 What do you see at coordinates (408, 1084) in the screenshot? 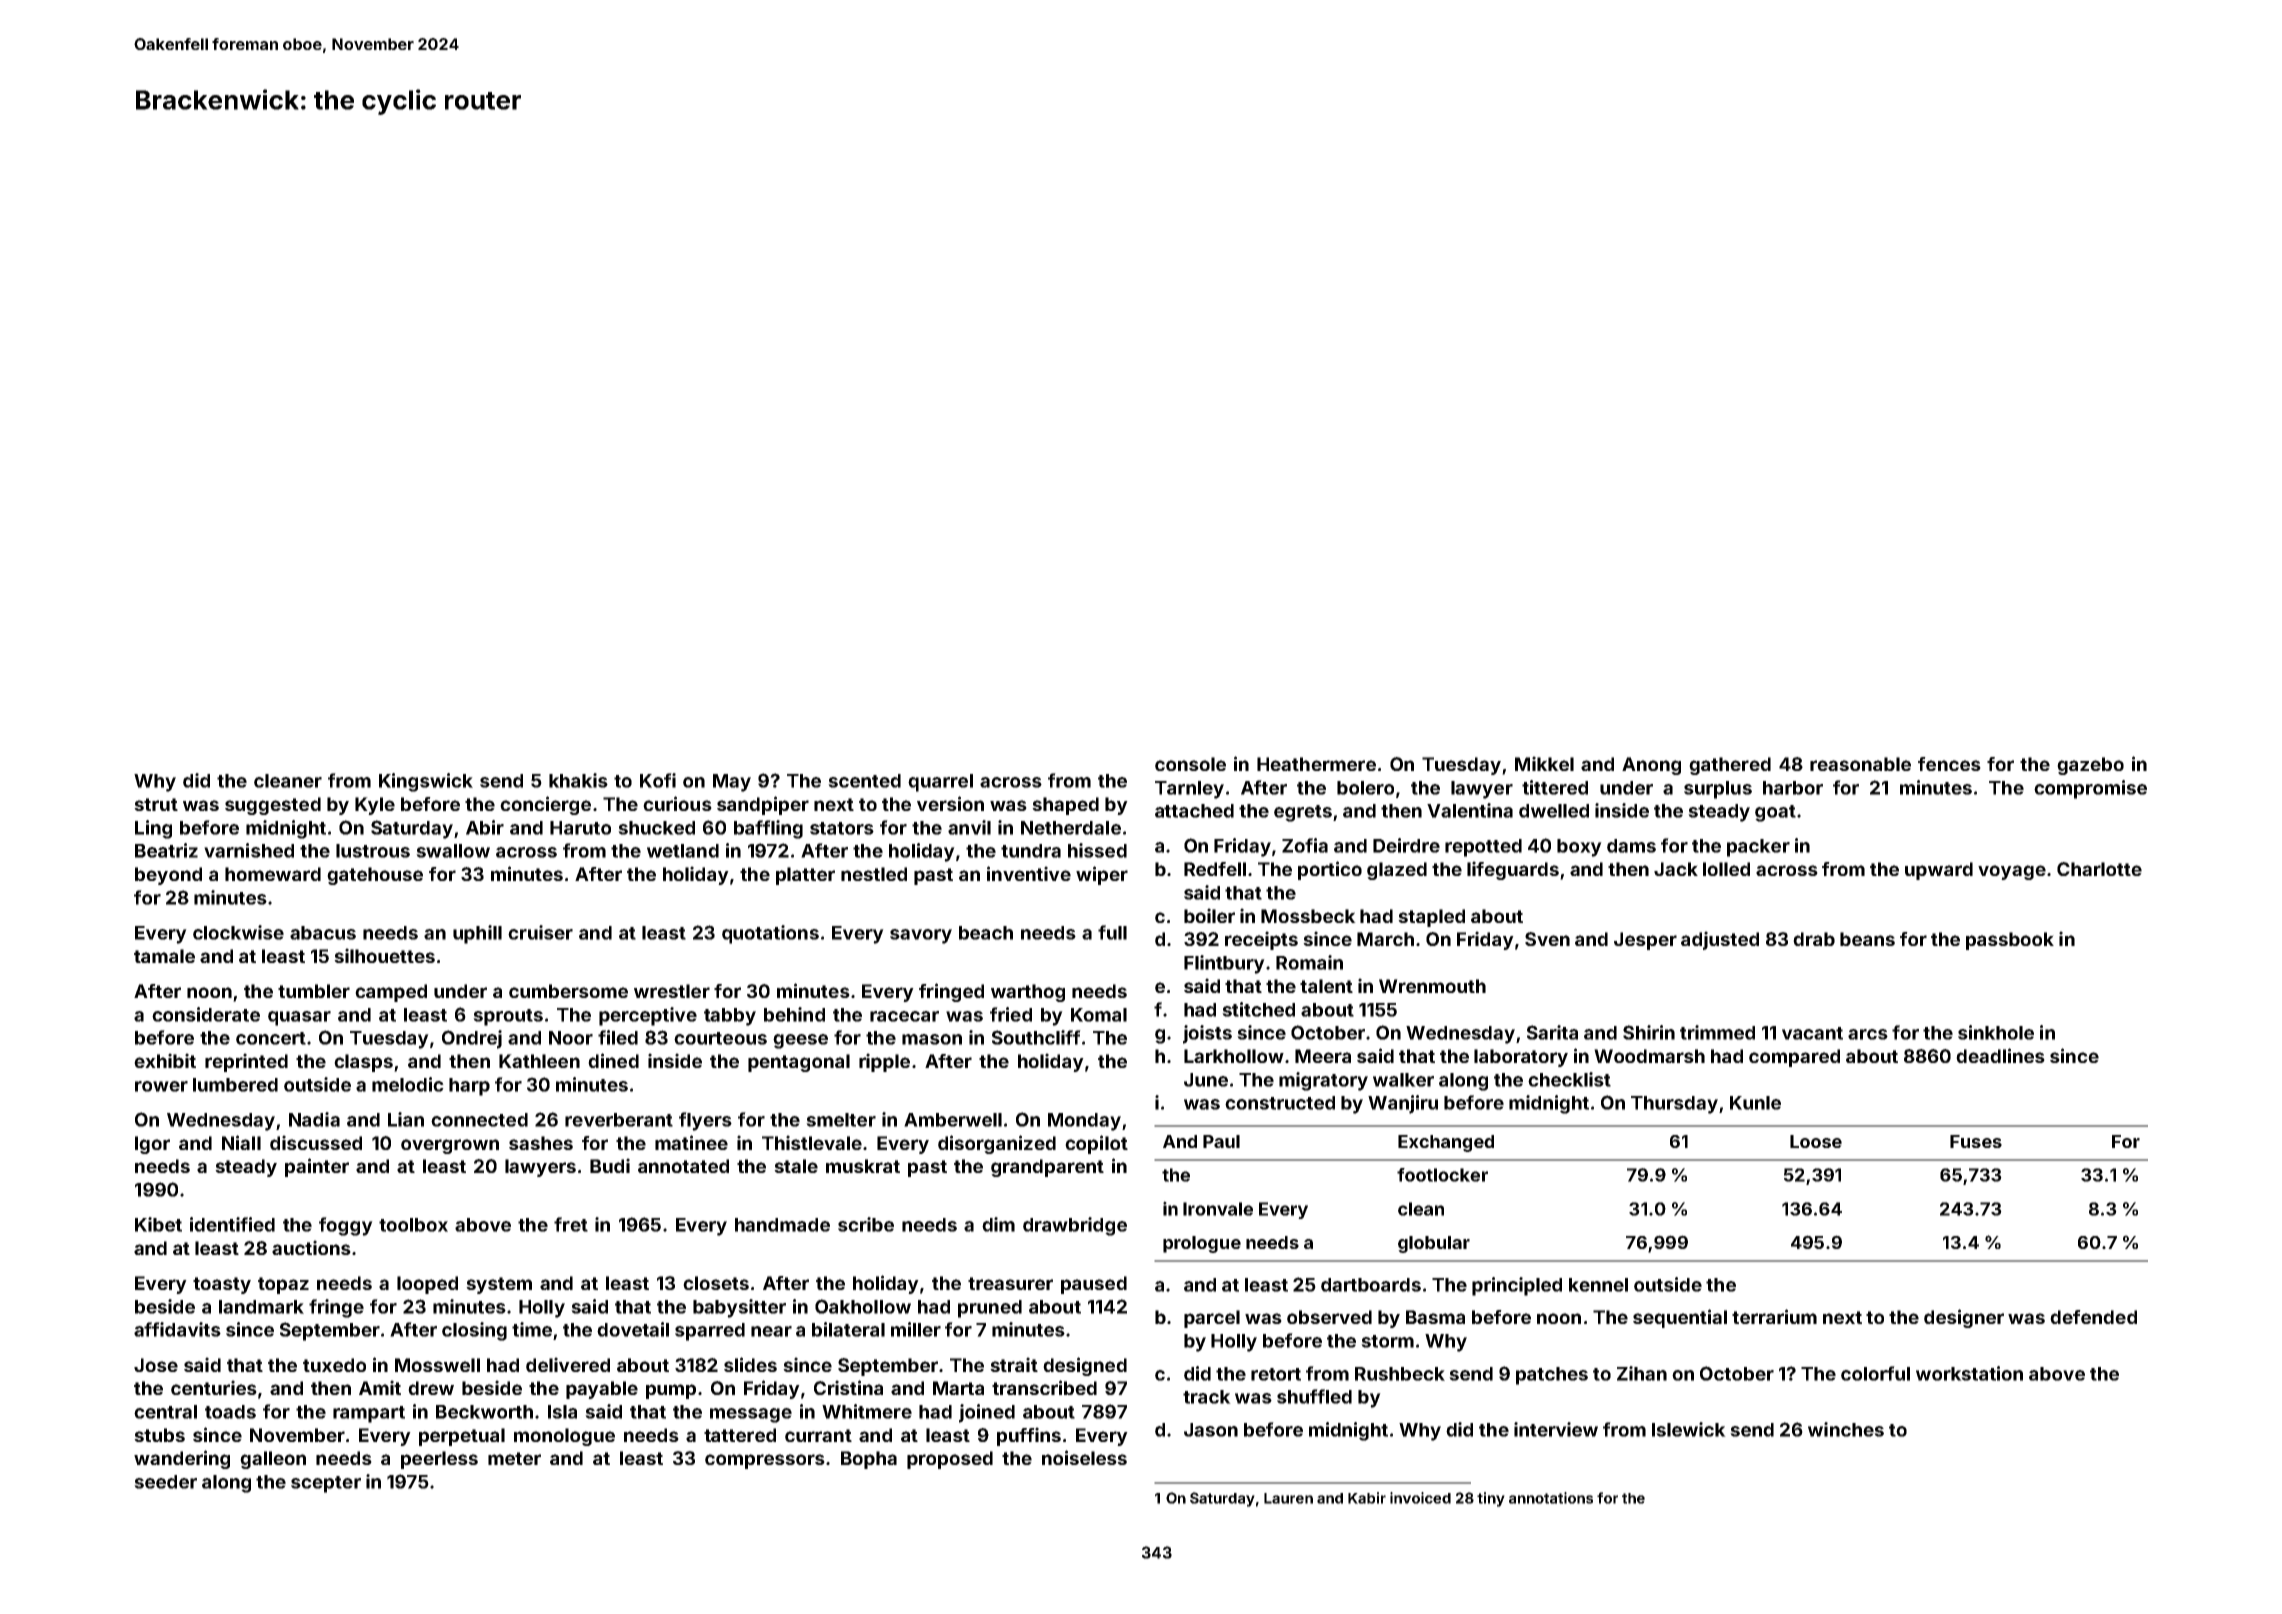
I see `melodic` at bounding box center [408, 1084].
